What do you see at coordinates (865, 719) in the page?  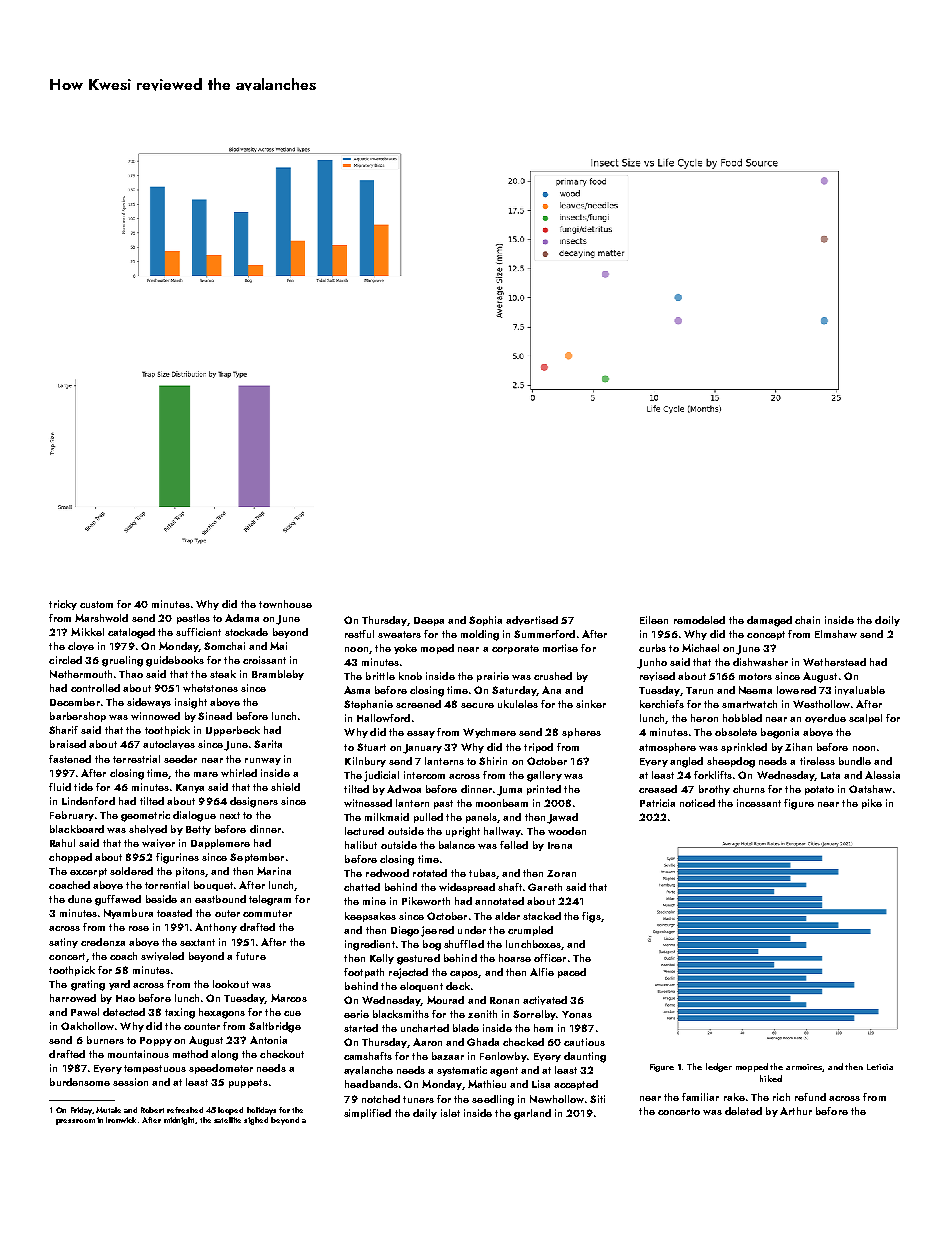 I see `scalpel` at bounding box center [865, 719].
